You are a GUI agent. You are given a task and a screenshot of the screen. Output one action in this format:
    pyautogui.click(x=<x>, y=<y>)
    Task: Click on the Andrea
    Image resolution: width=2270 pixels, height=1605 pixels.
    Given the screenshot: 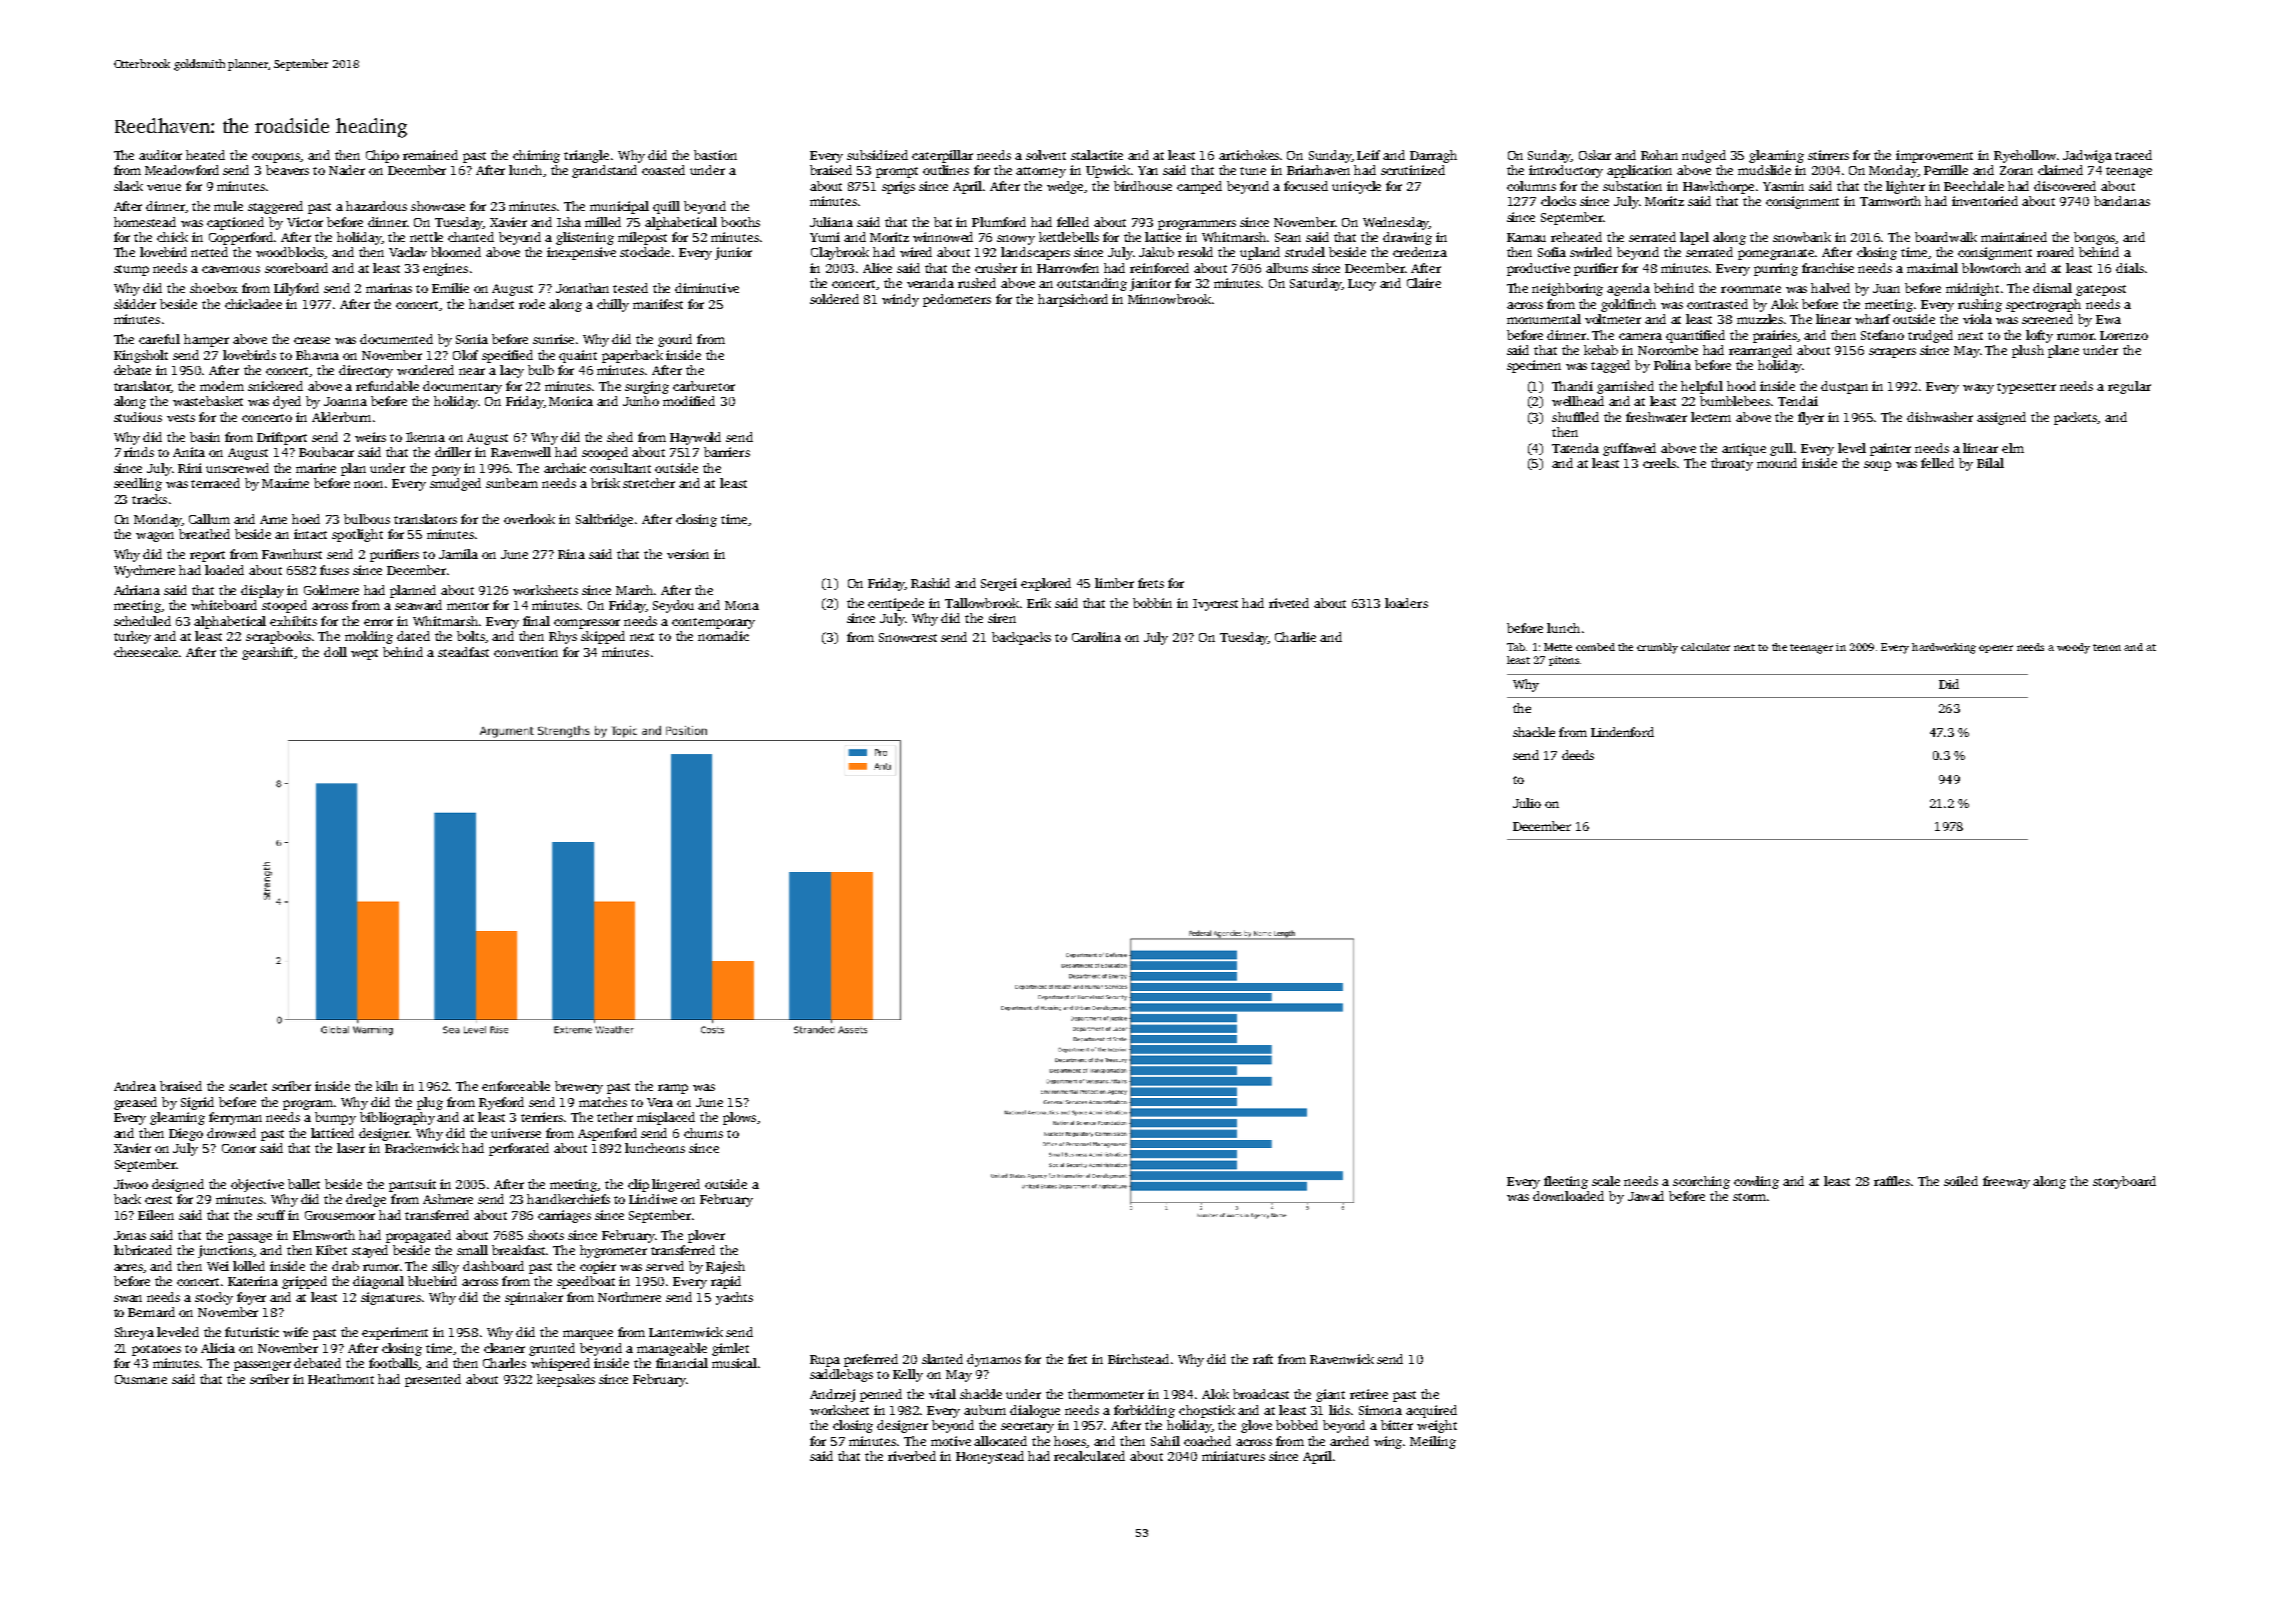 What is the action you would take?
    pyautogui.click(x=135, y=1086)
